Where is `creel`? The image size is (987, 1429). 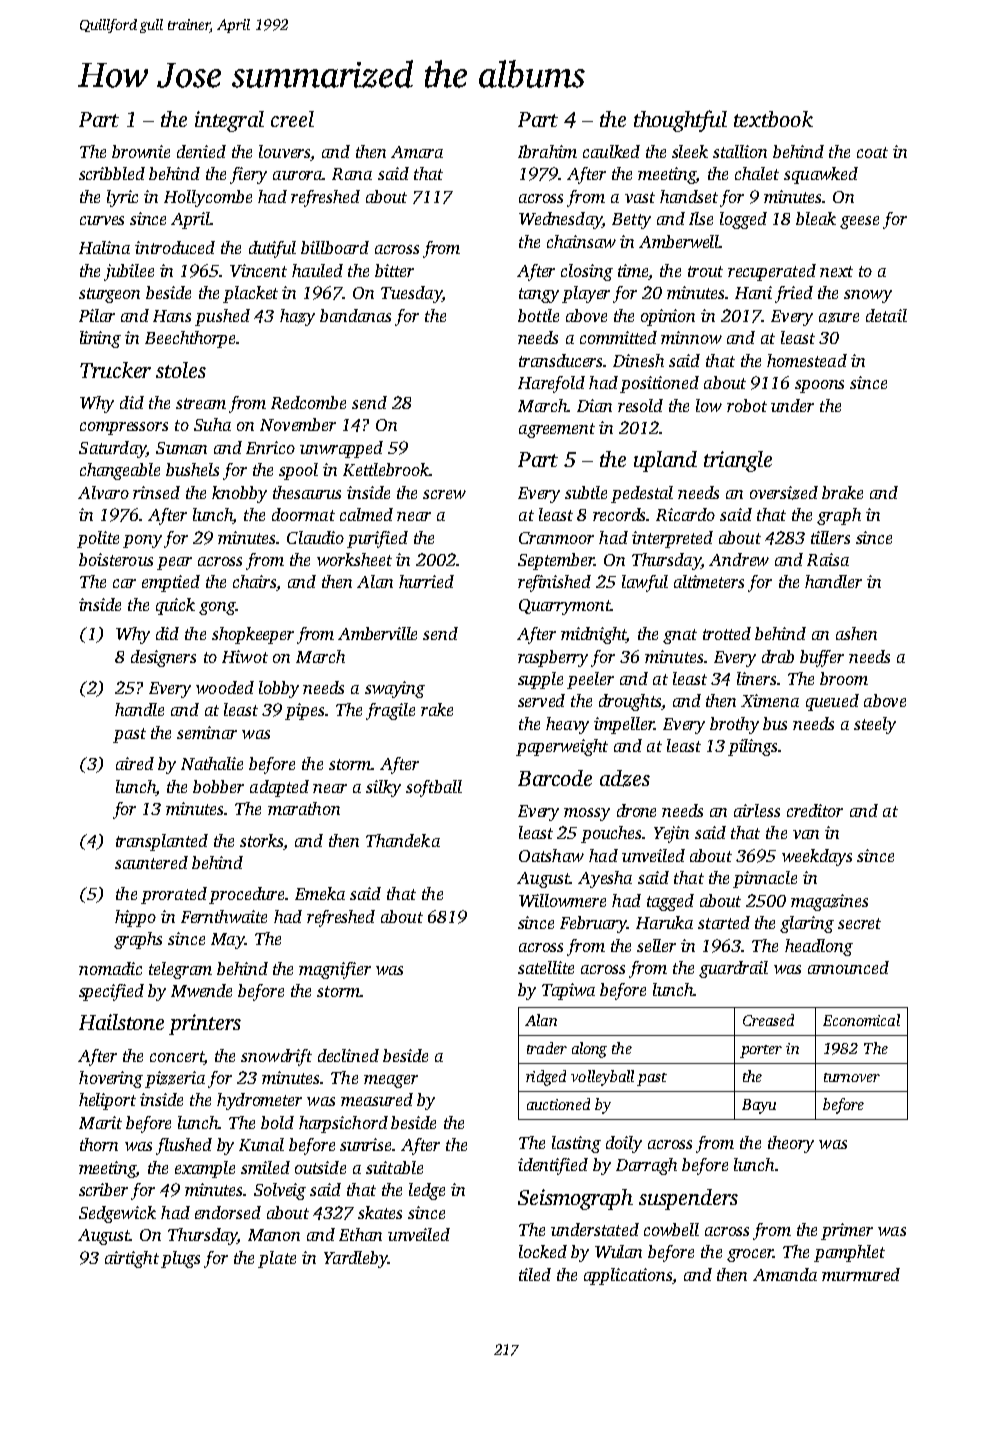
creel is located at coordinates (292, 119).
